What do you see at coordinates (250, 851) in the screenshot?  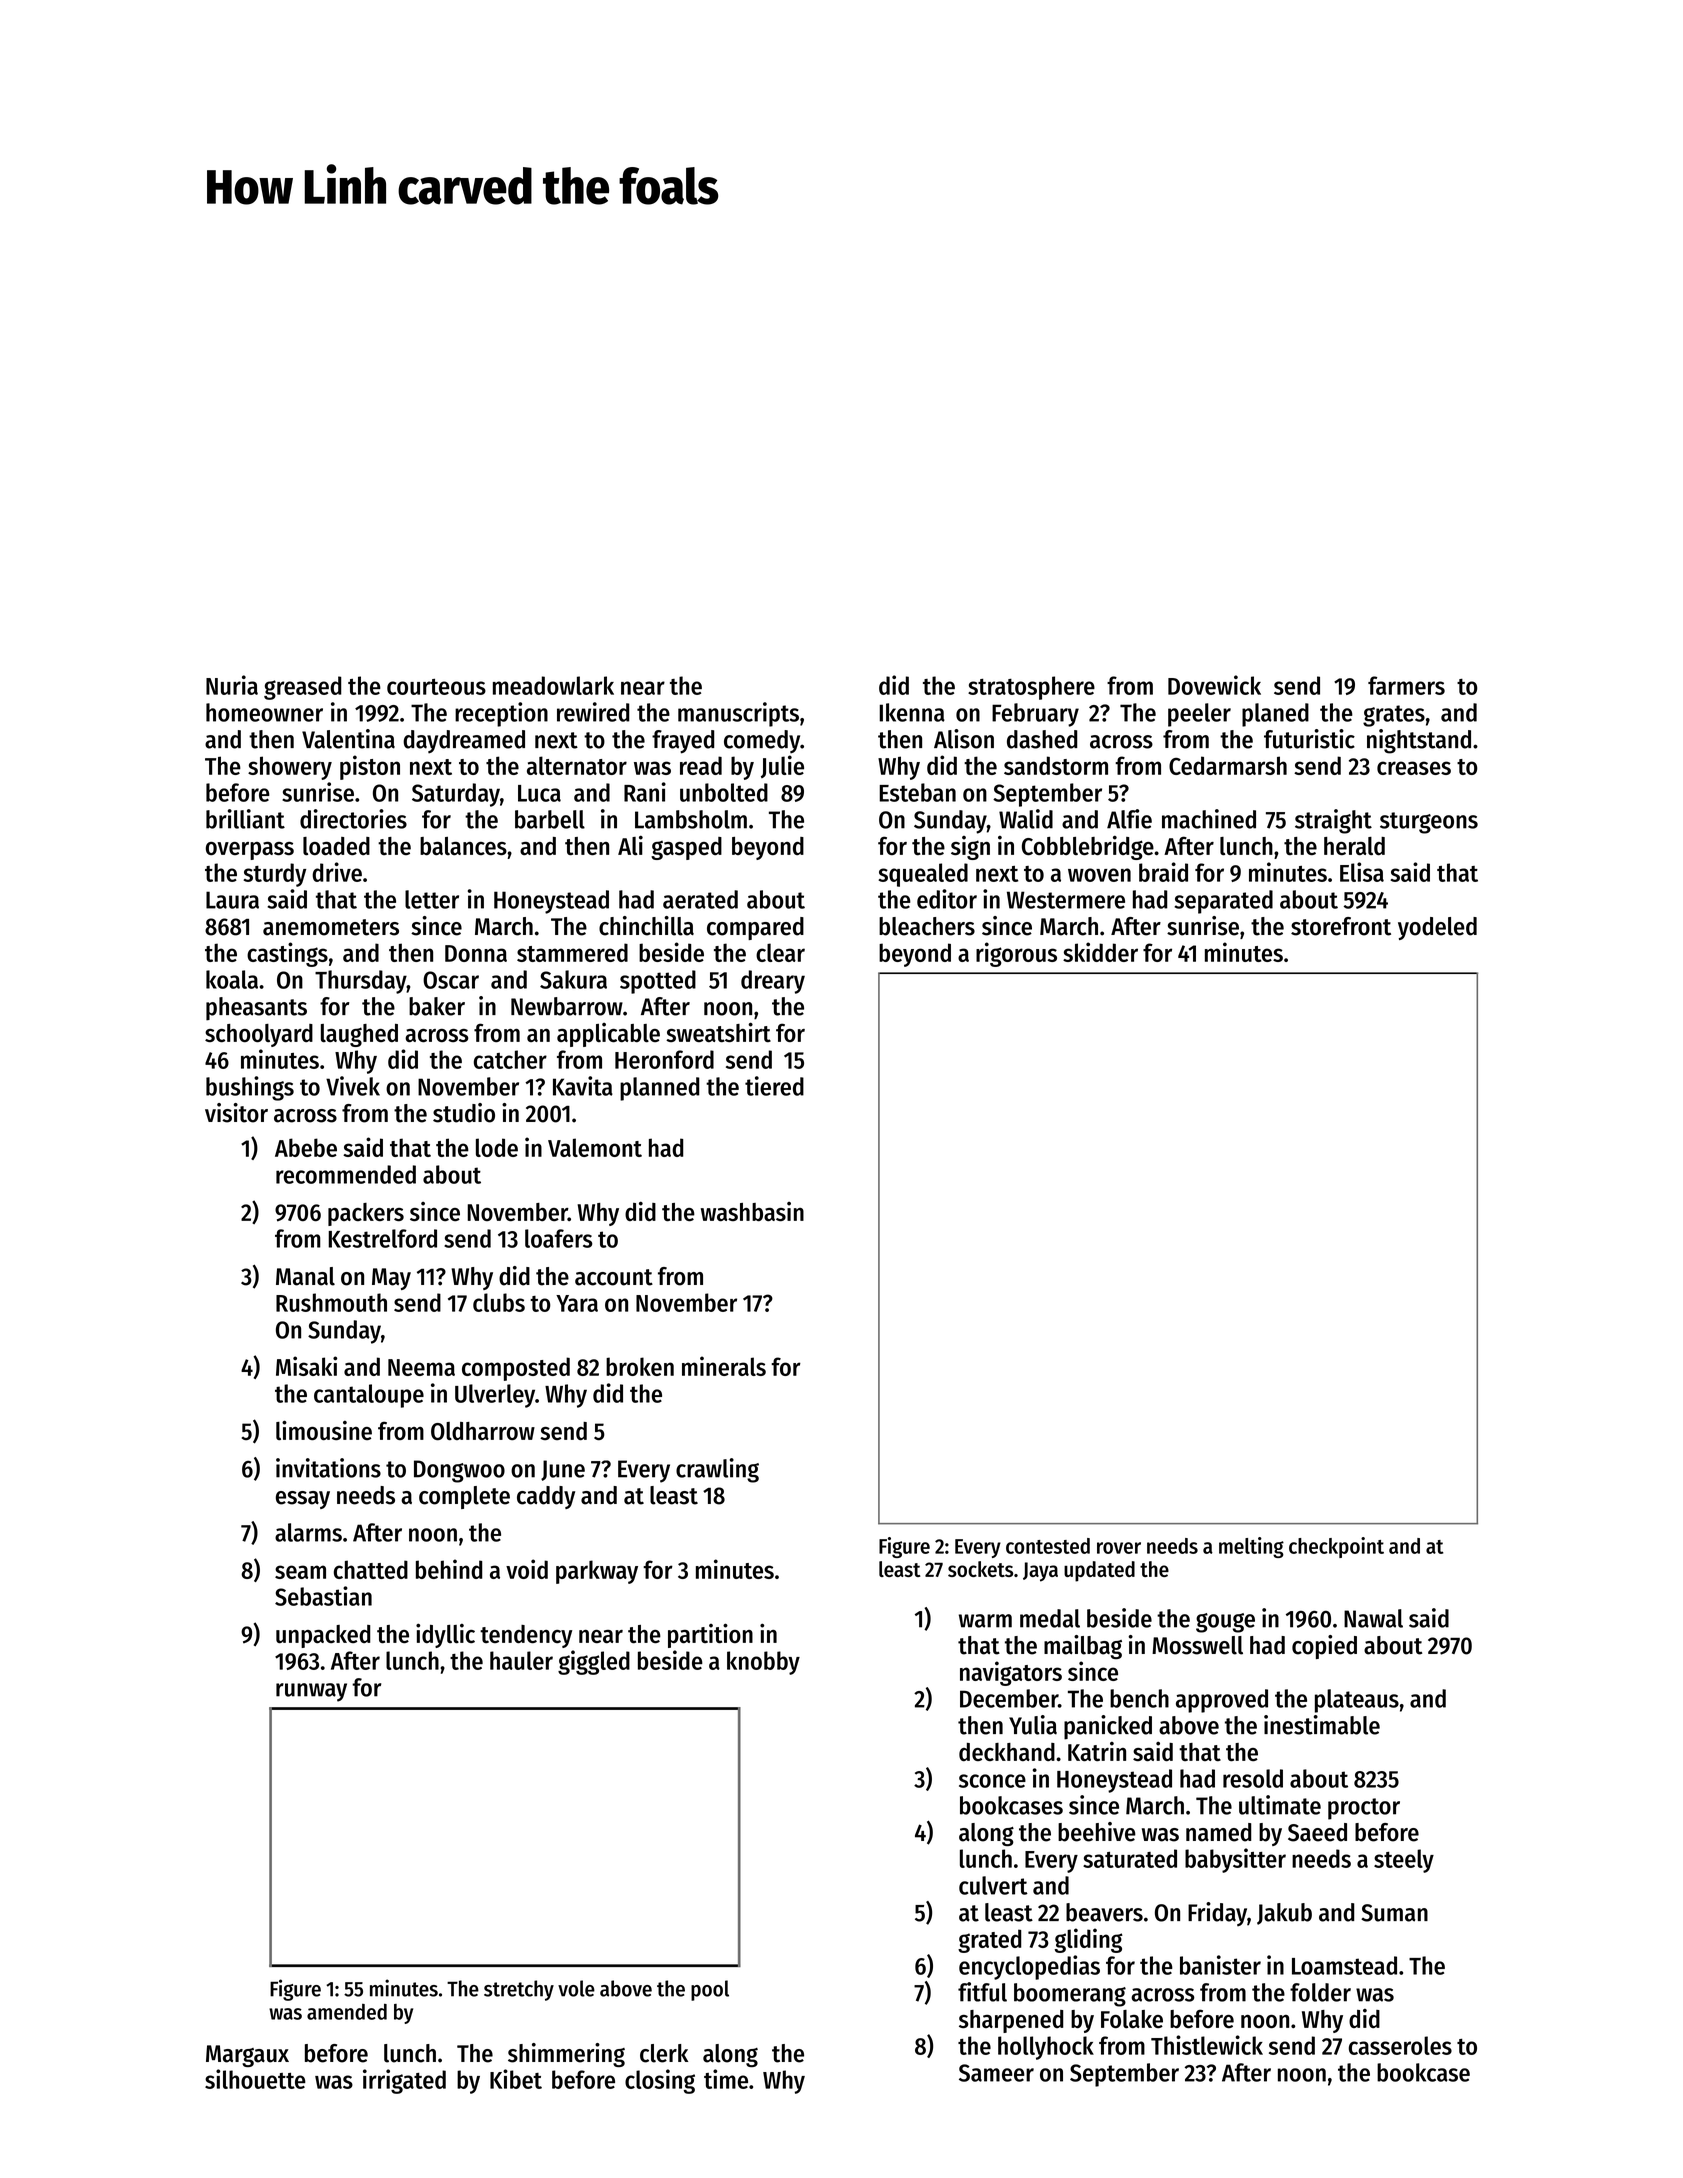 I see `overpass` at bounding box center [250, 851].
